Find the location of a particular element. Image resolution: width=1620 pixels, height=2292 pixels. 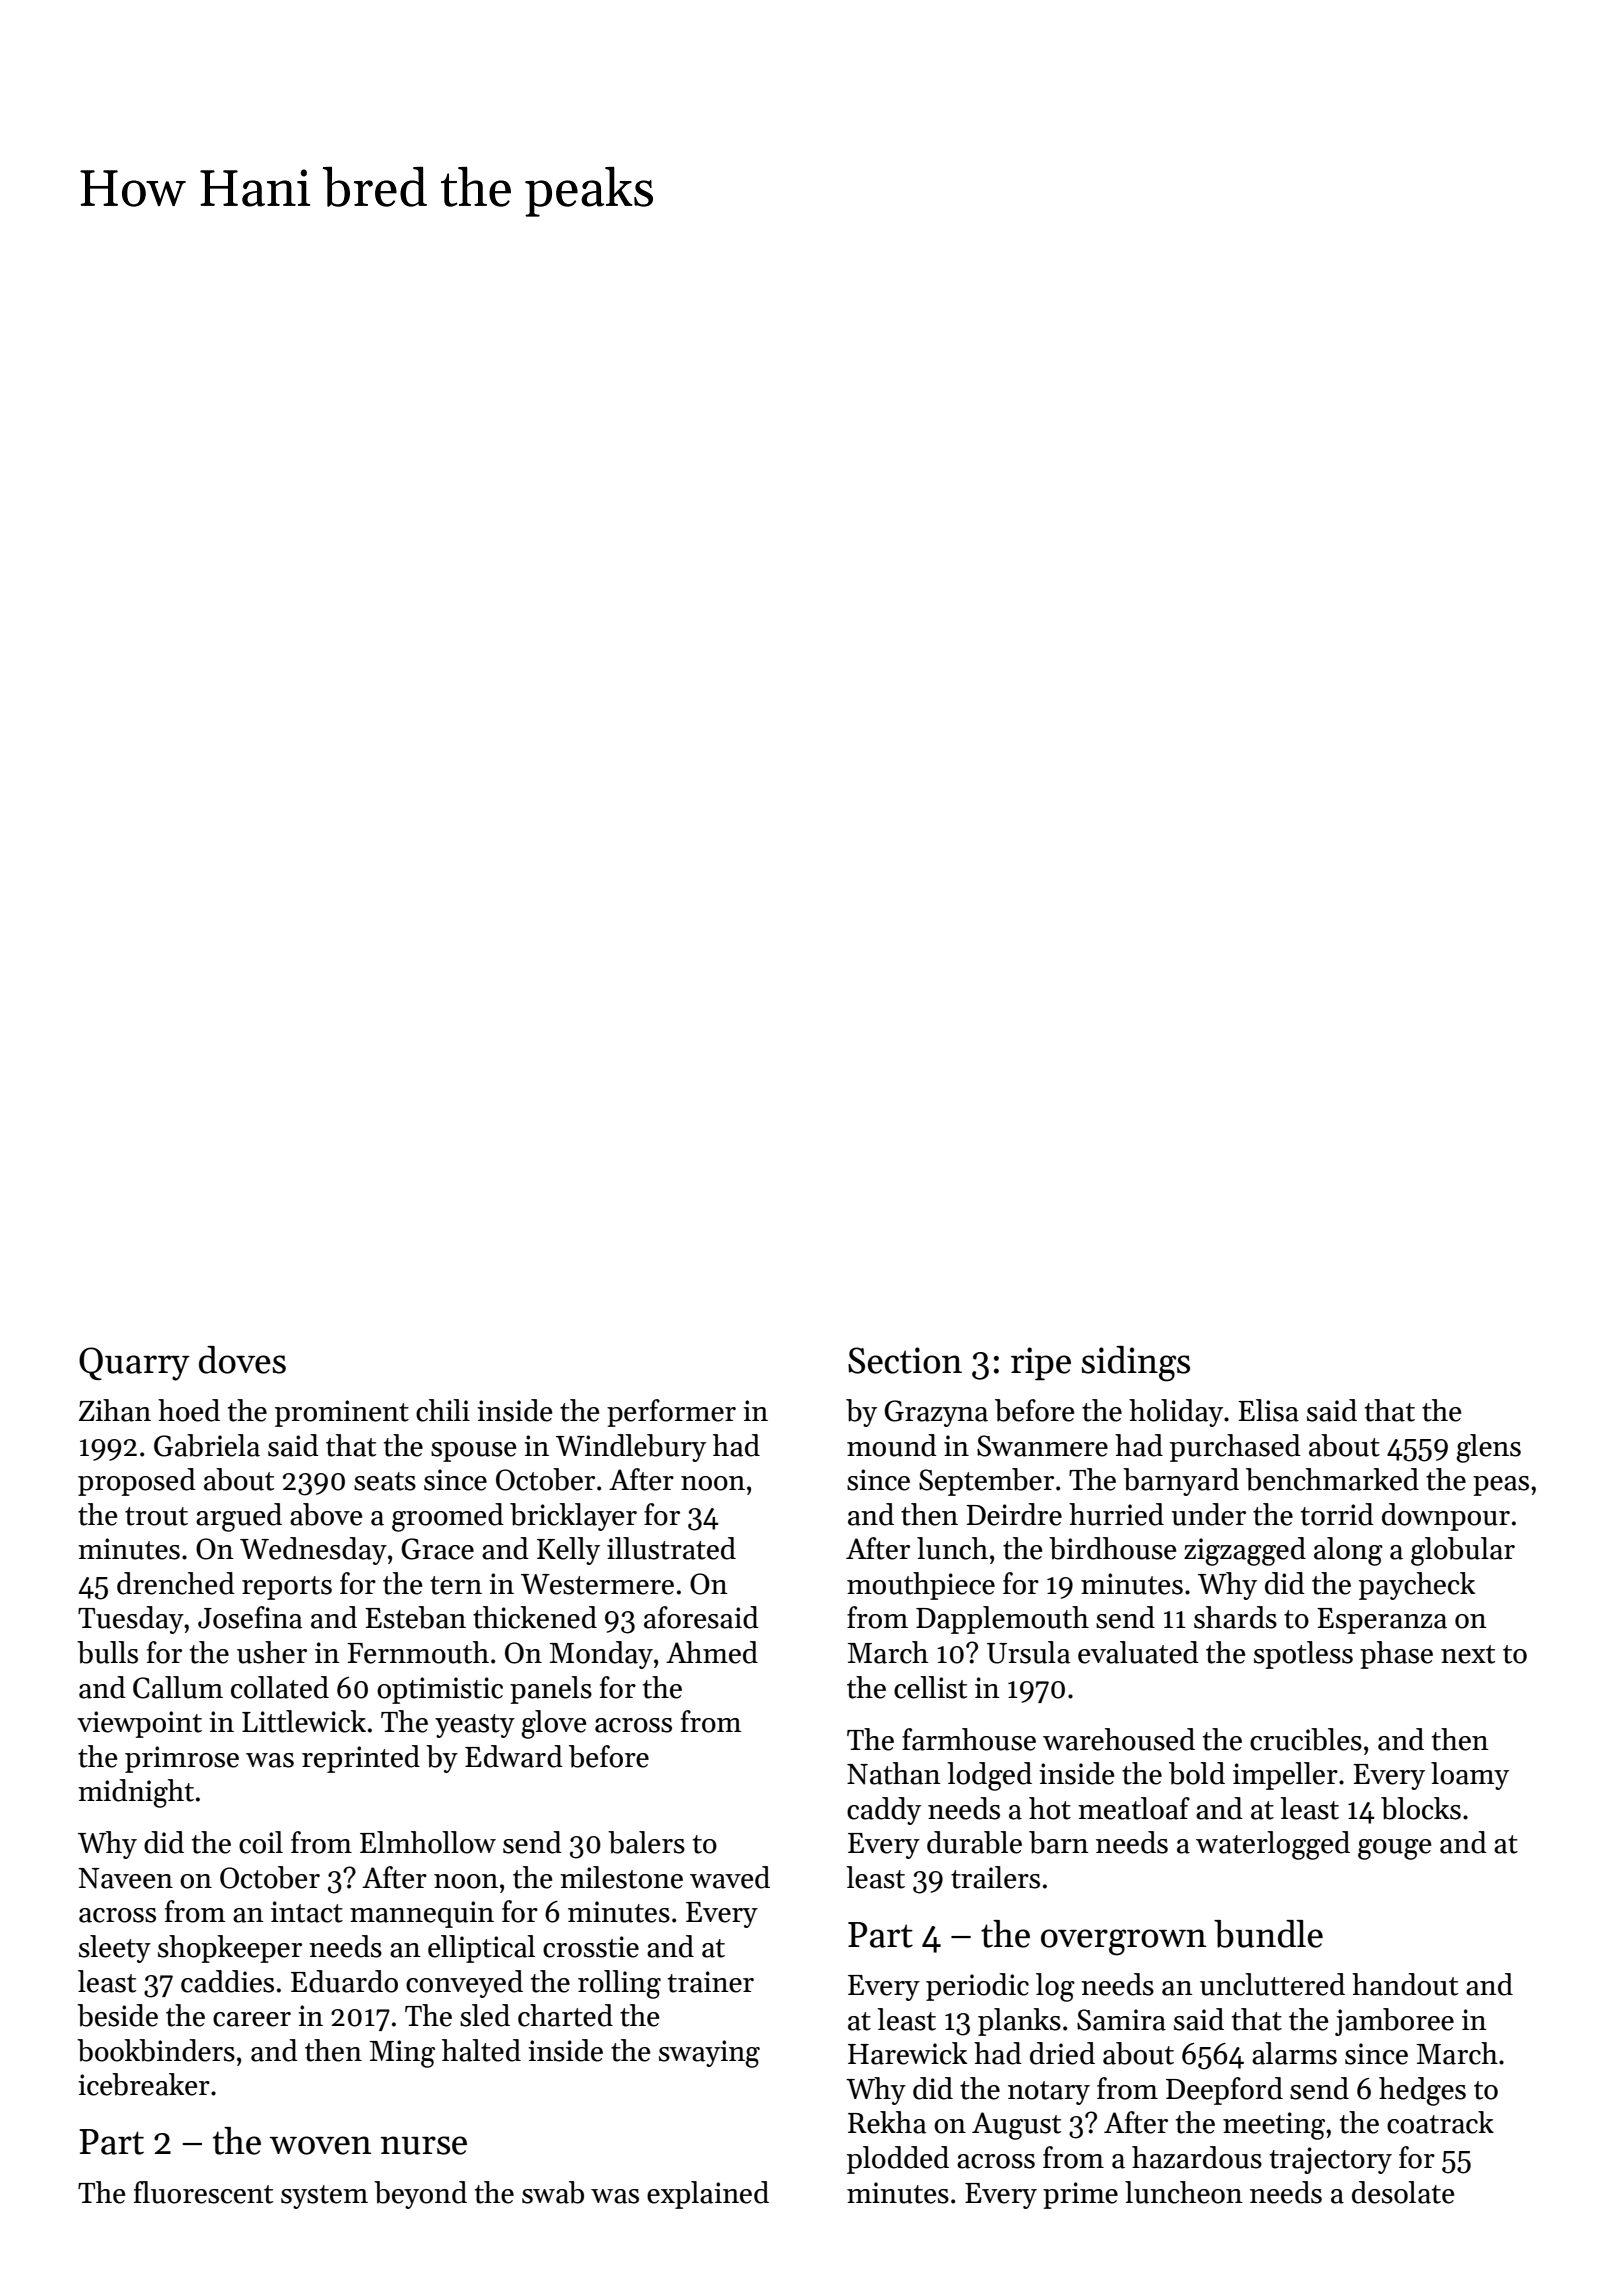

lodged is located at coordinates (989, 1776).
